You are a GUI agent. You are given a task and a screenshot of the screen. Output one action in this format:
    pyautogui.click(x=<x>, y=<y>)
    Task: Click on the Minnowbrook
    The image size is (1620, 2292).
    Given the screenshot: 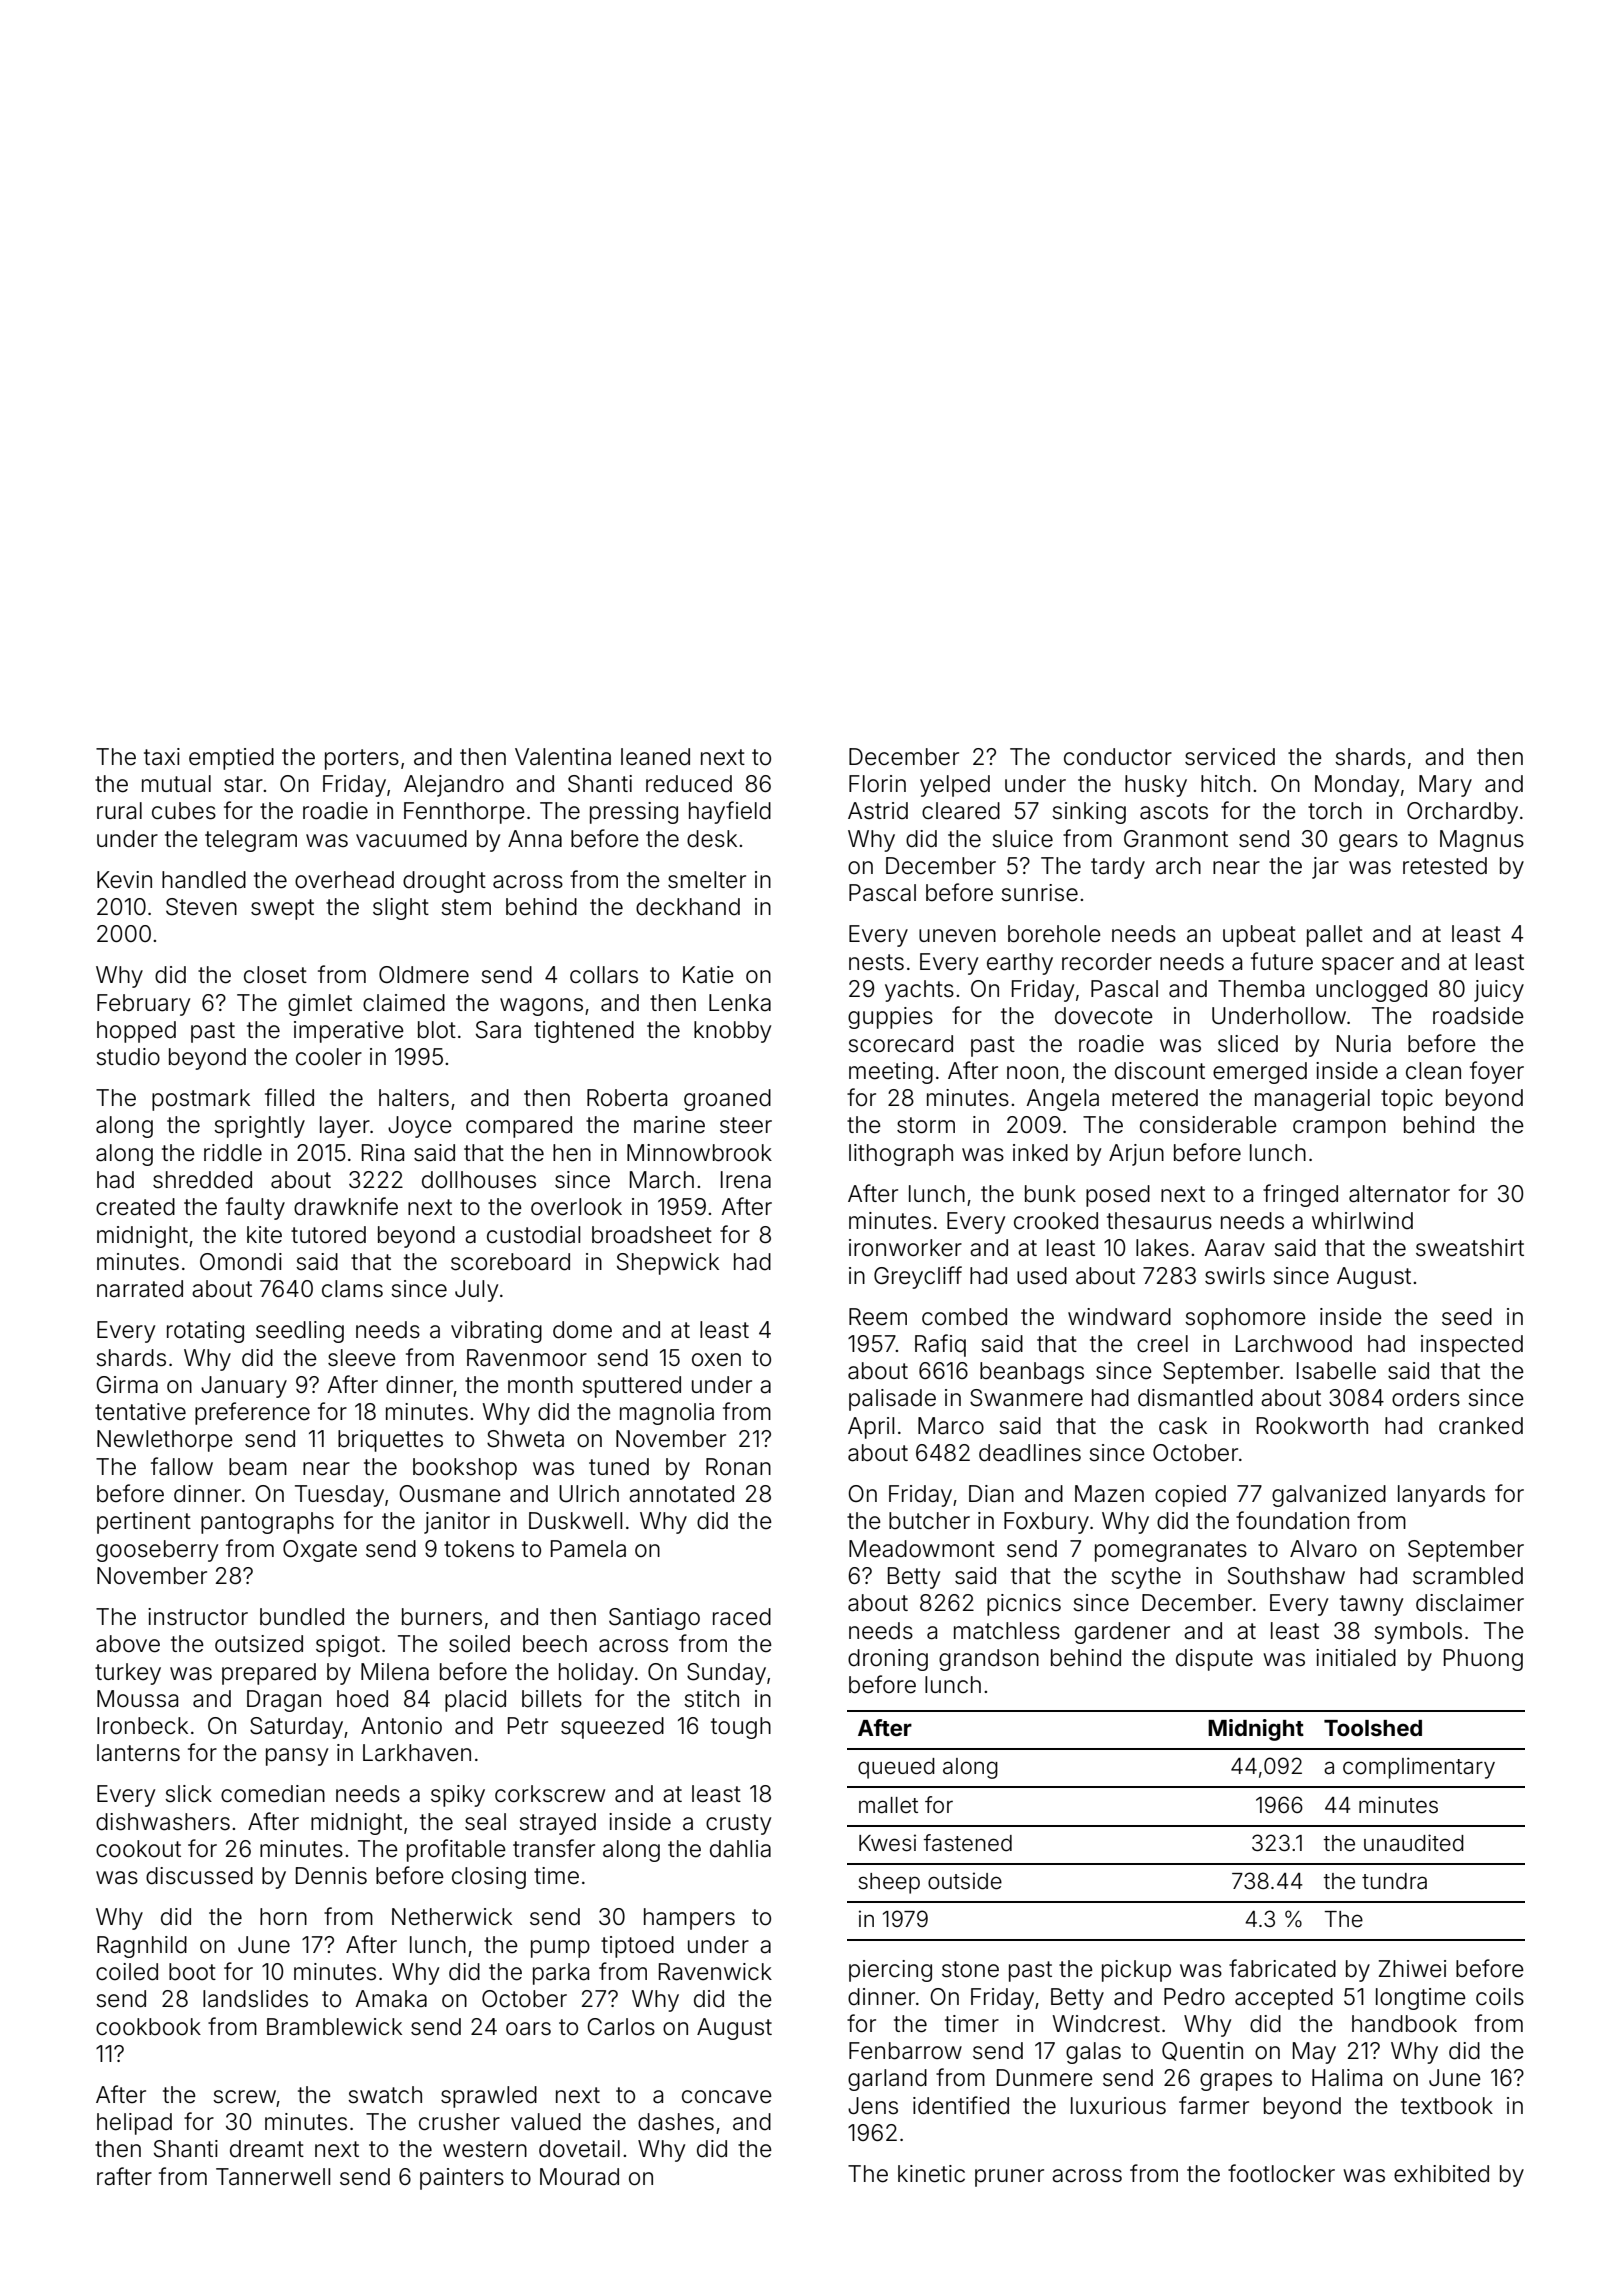 What is the action you would take?
    pyautogui.click(x=699, y=1153)
